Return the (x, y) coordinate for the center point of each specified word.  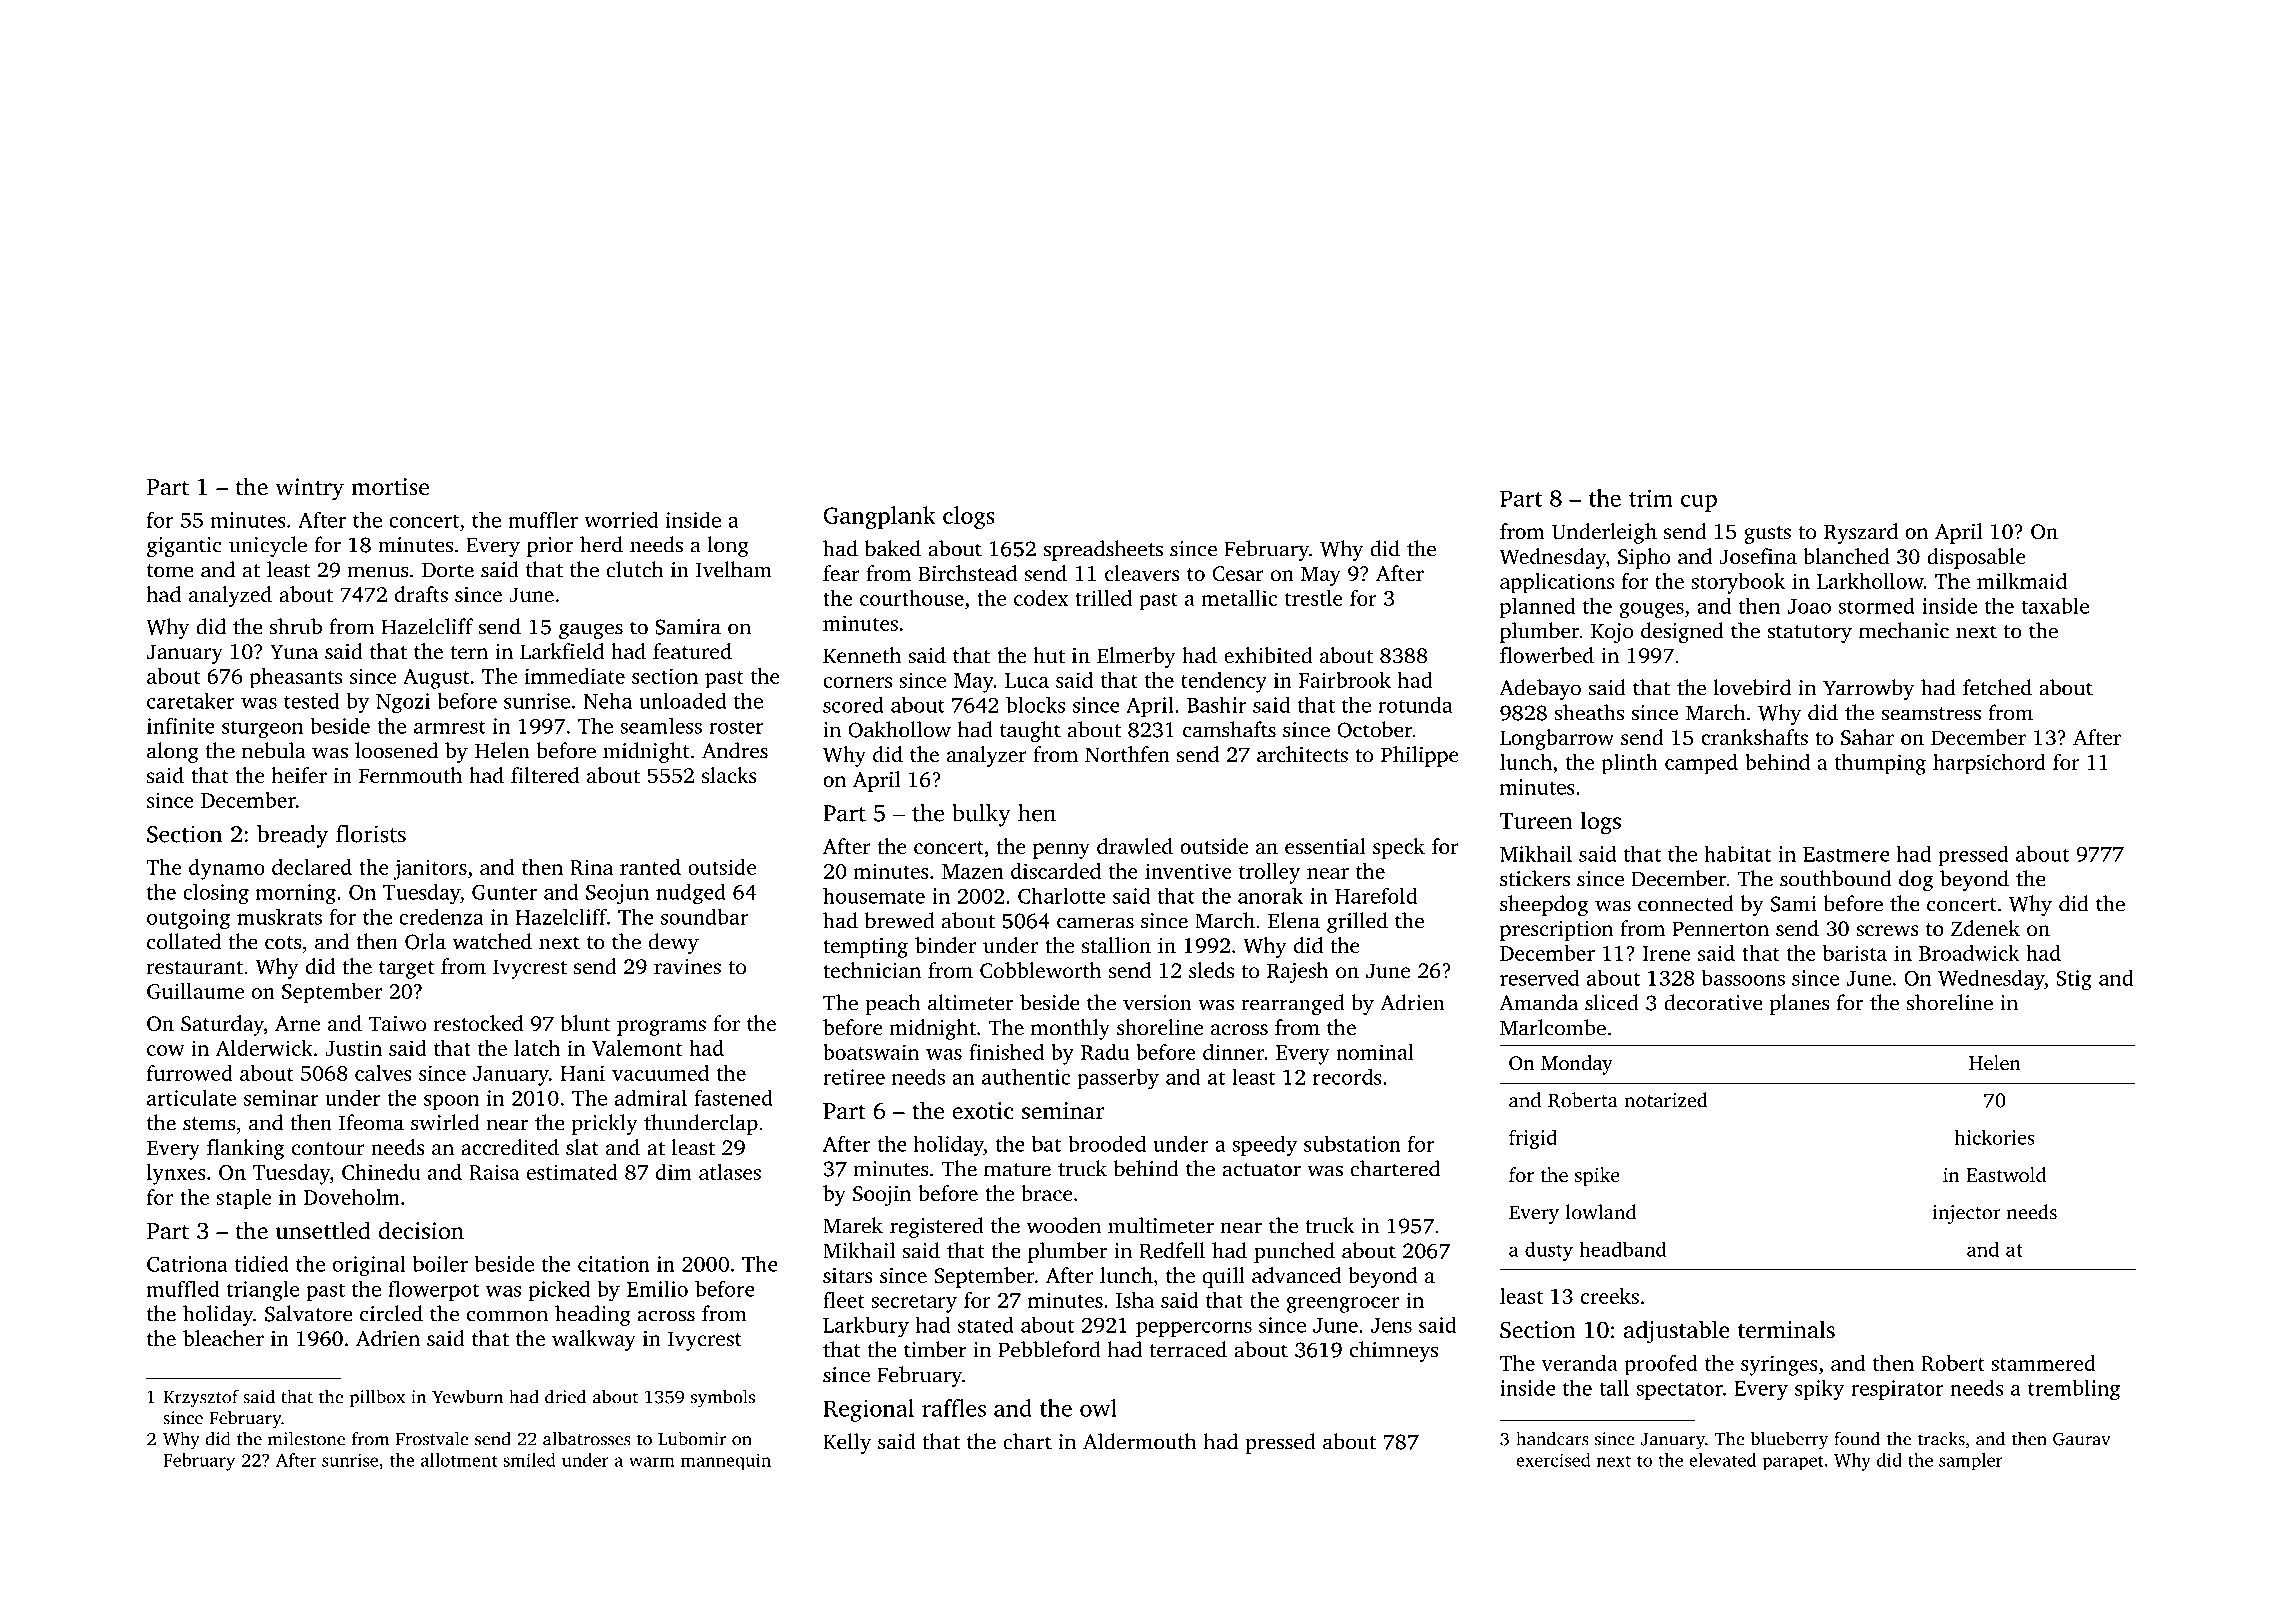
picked (559, 1290)
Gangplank (879, 517)
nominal (1375, 1052)
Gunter (504, 892)
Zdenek (1985, 928)
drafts (421, 594)
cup (1699, 503)
